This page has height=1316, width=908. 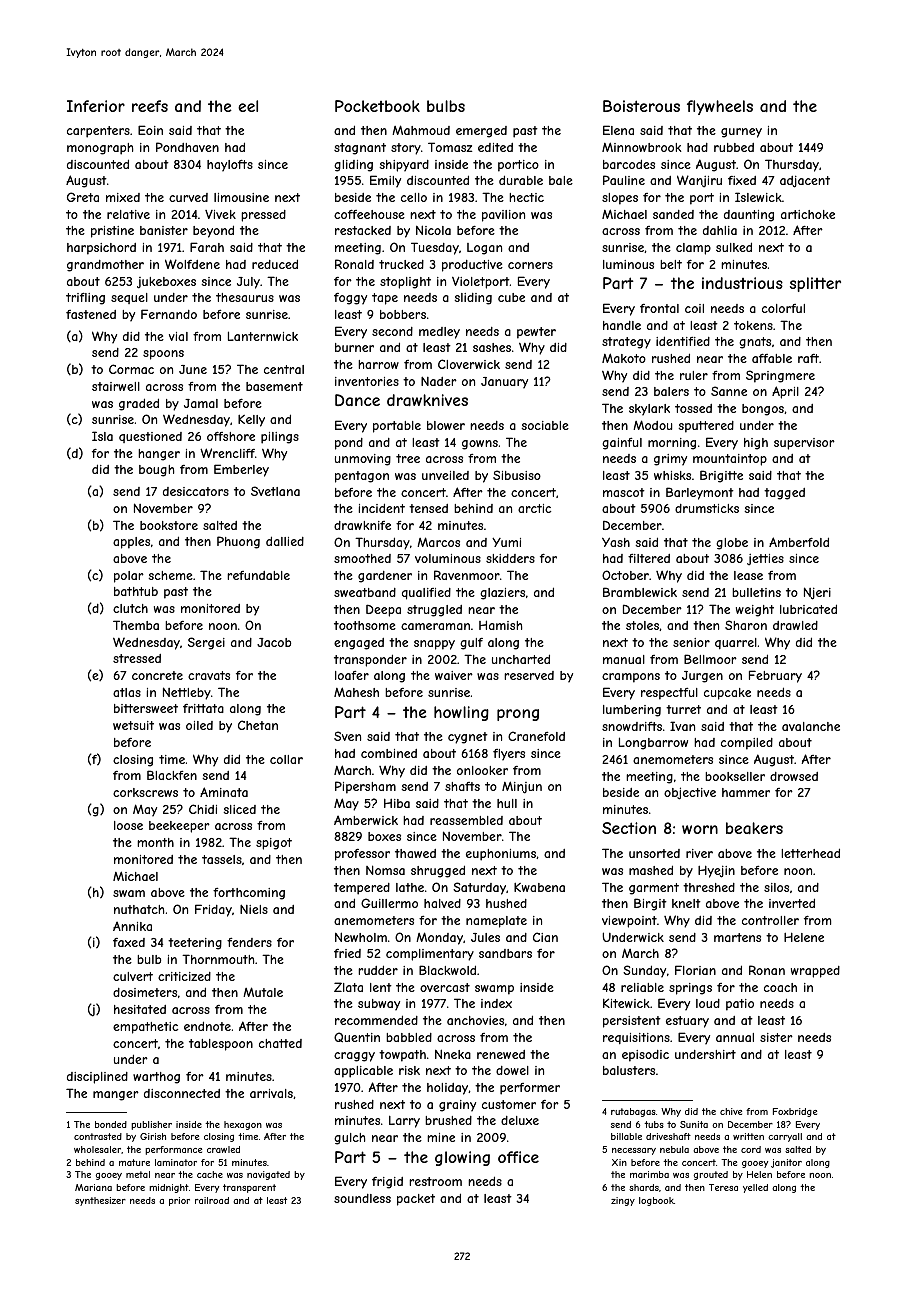 I want to click on curved, so click(x=188, y=197).
